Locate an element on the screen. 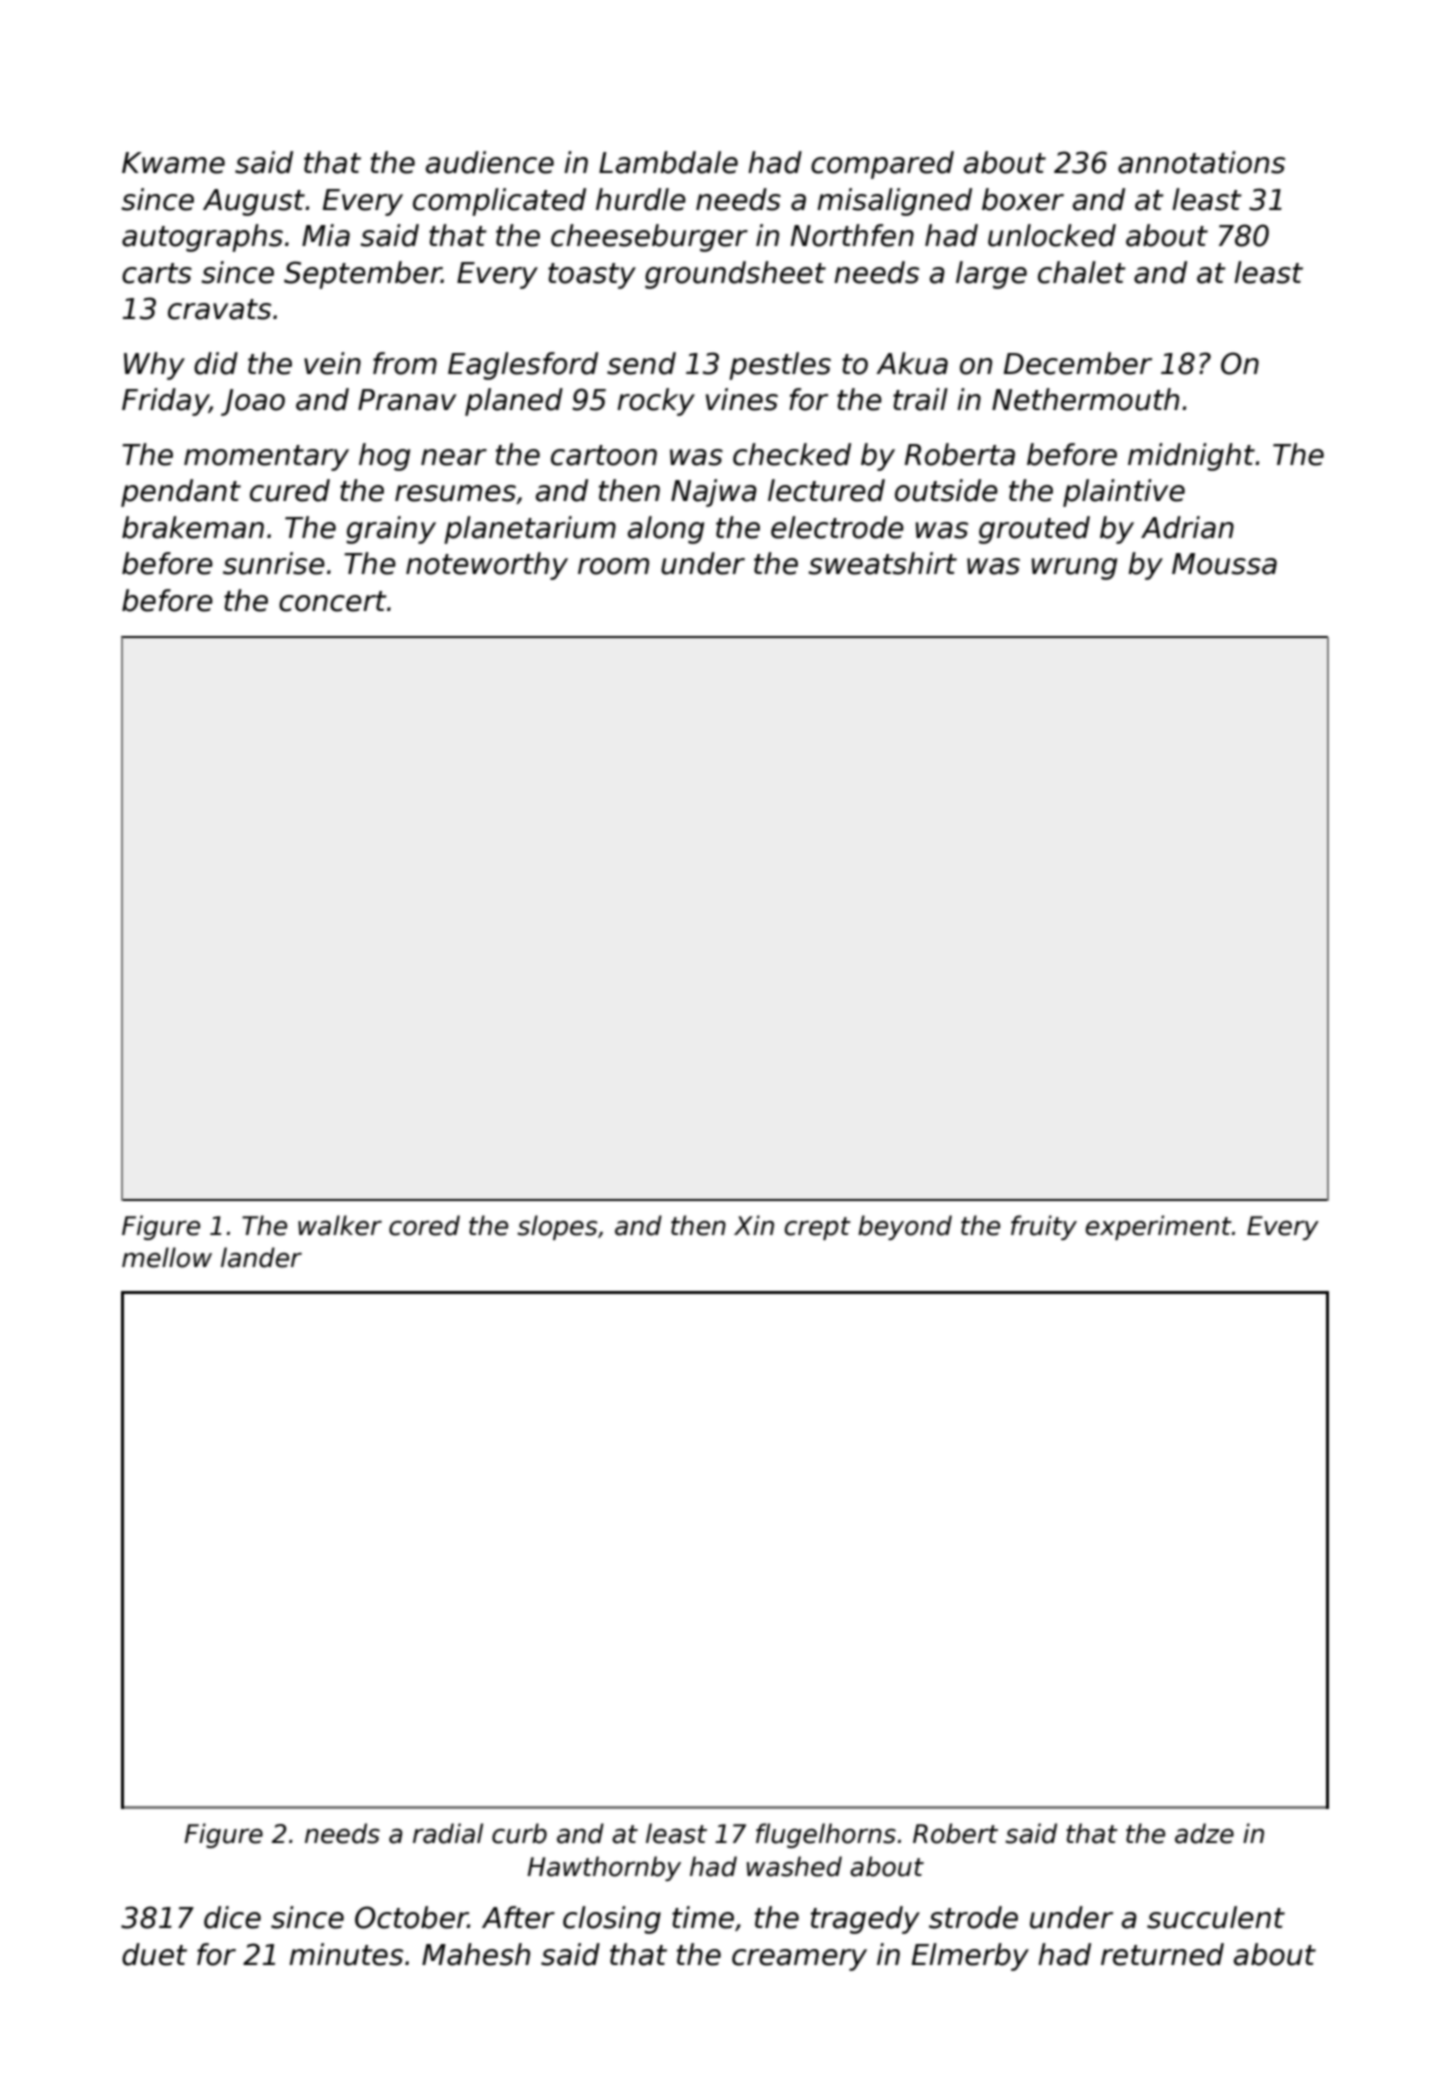 The image size is (1450, 2100). boxer is located at coordinates (1023, 199).
